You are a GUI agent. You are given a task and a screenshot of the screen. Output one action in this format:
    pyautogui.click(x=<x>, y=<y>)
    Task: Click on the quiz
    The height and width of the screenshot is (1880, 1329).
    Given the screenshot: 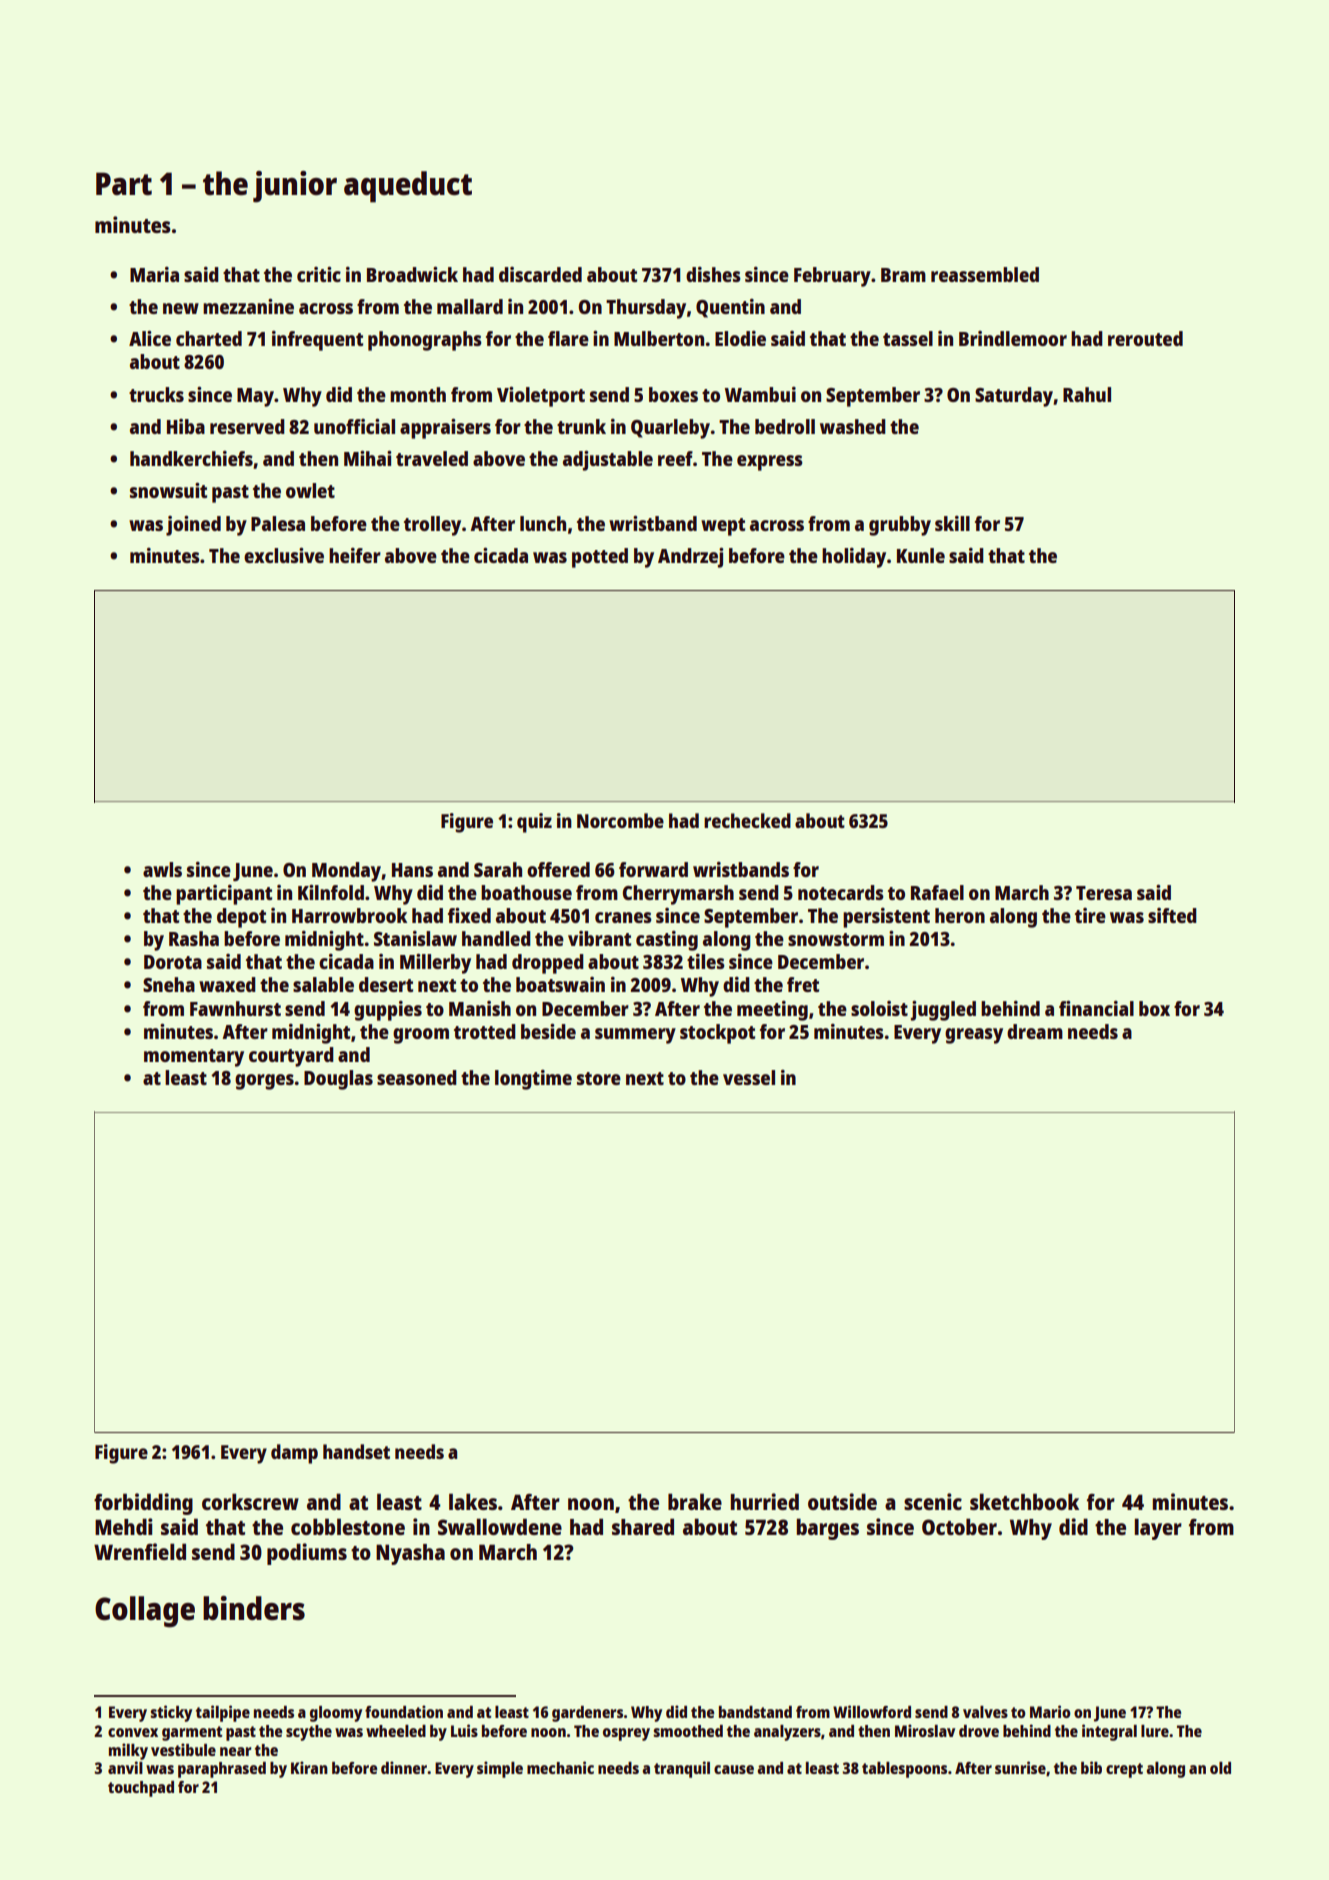 What is the action you would take?
    pyautogui.click(x=534, y=823)
